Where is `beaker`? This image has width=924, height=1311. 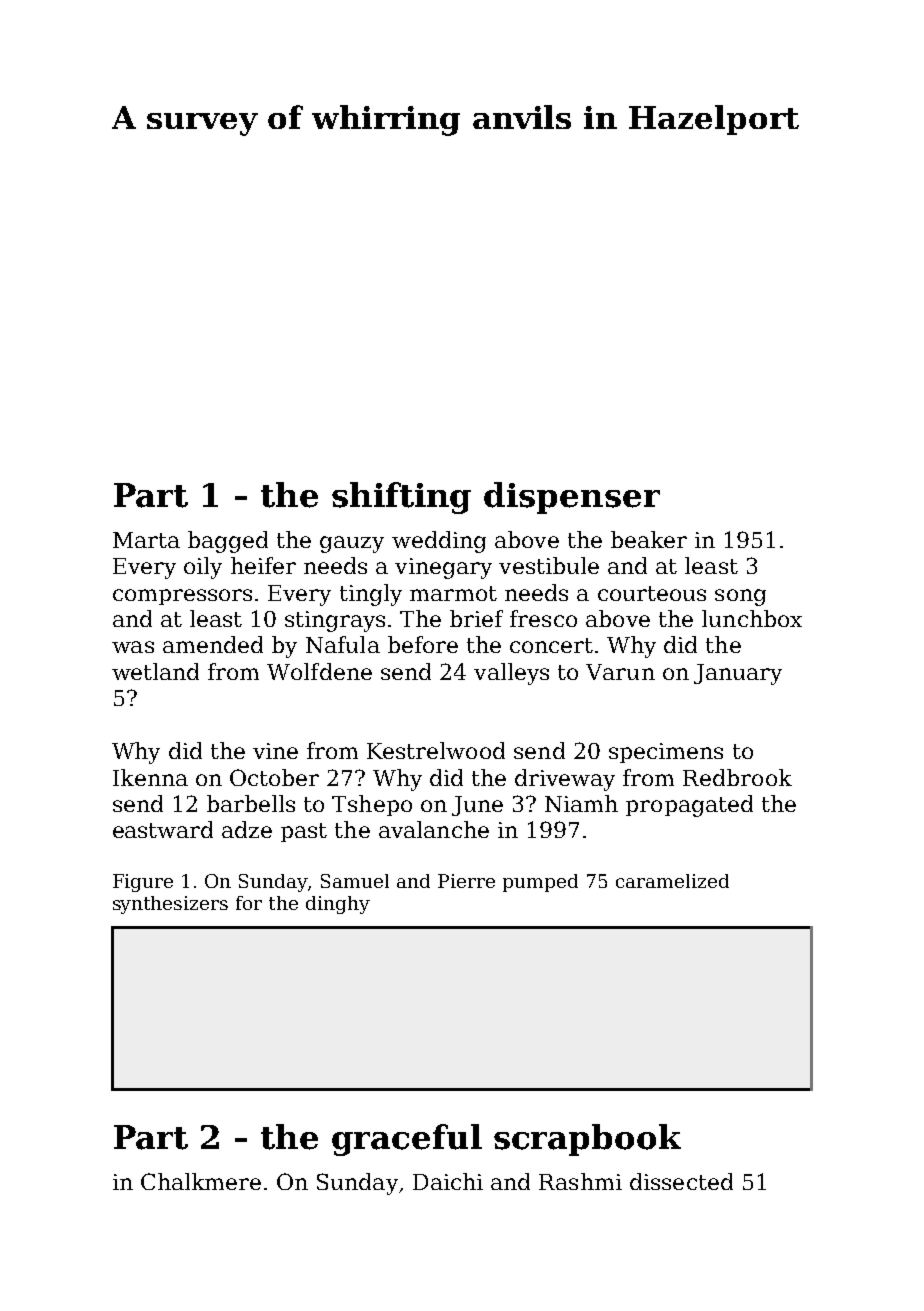
beaker is located at coordinates (649, 539).
